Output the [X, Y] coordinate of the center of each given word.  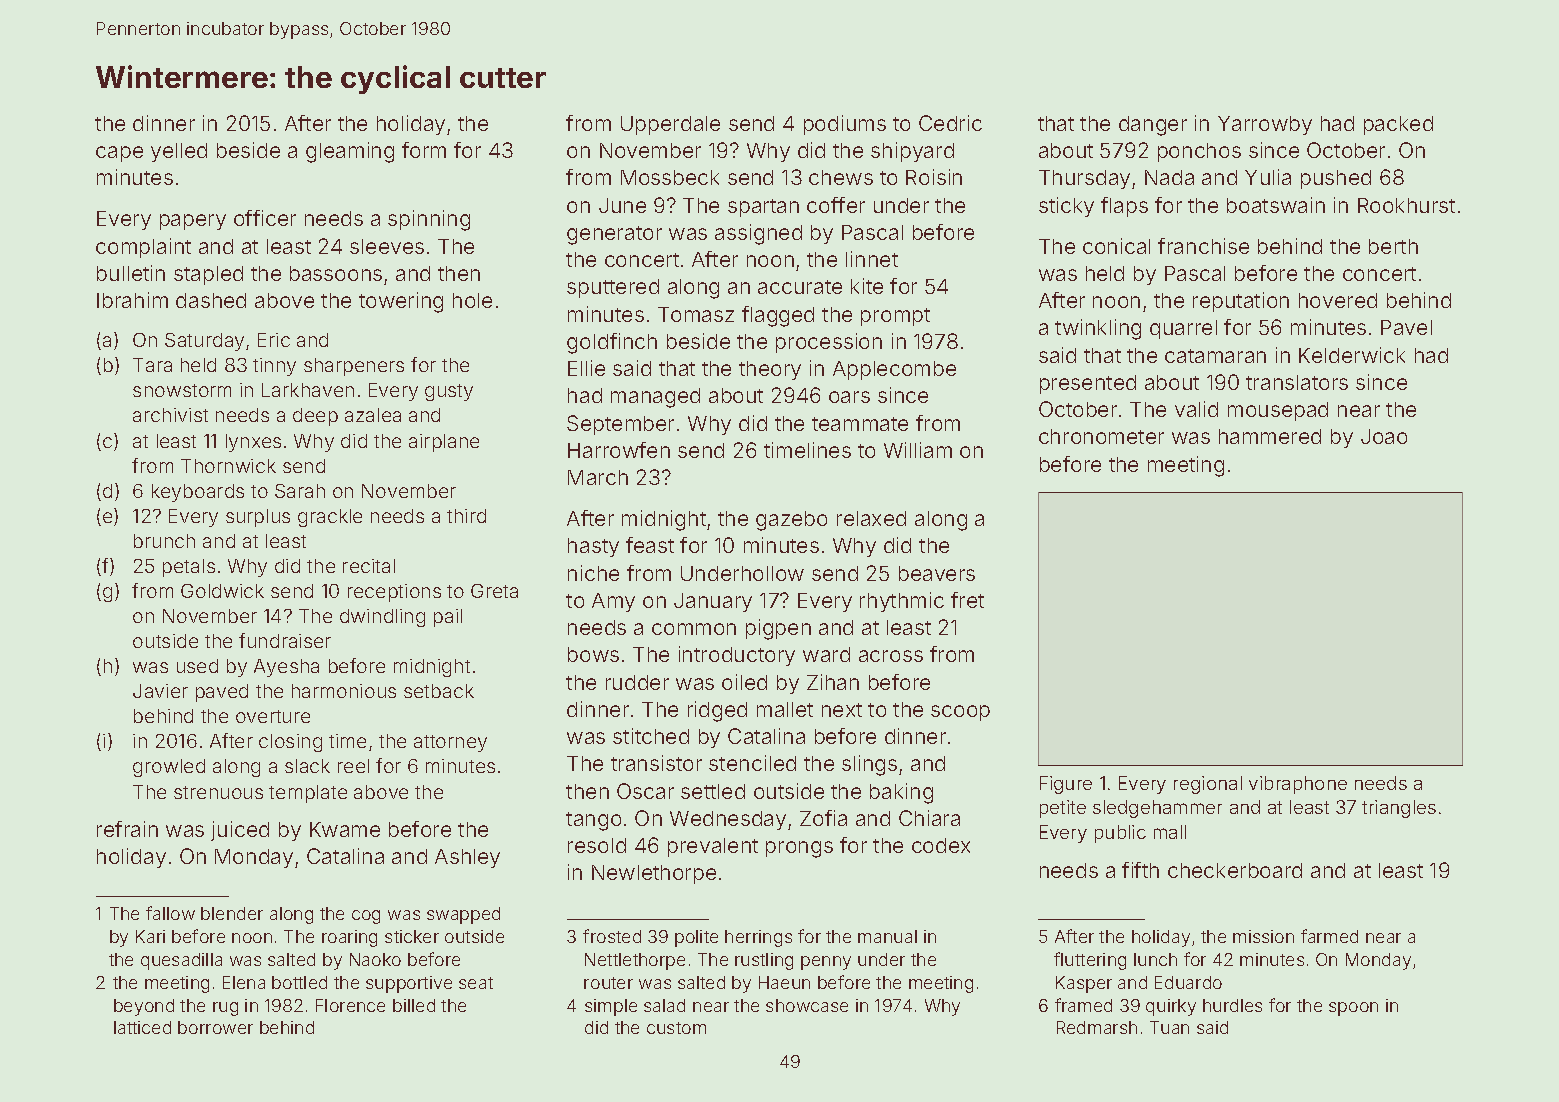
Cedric [950, 123]
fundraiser [285, 640]
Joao [1384, 436]
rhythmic [902, 602]
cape [119, 154]
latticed [142, 1027]
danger [1153, 126]
